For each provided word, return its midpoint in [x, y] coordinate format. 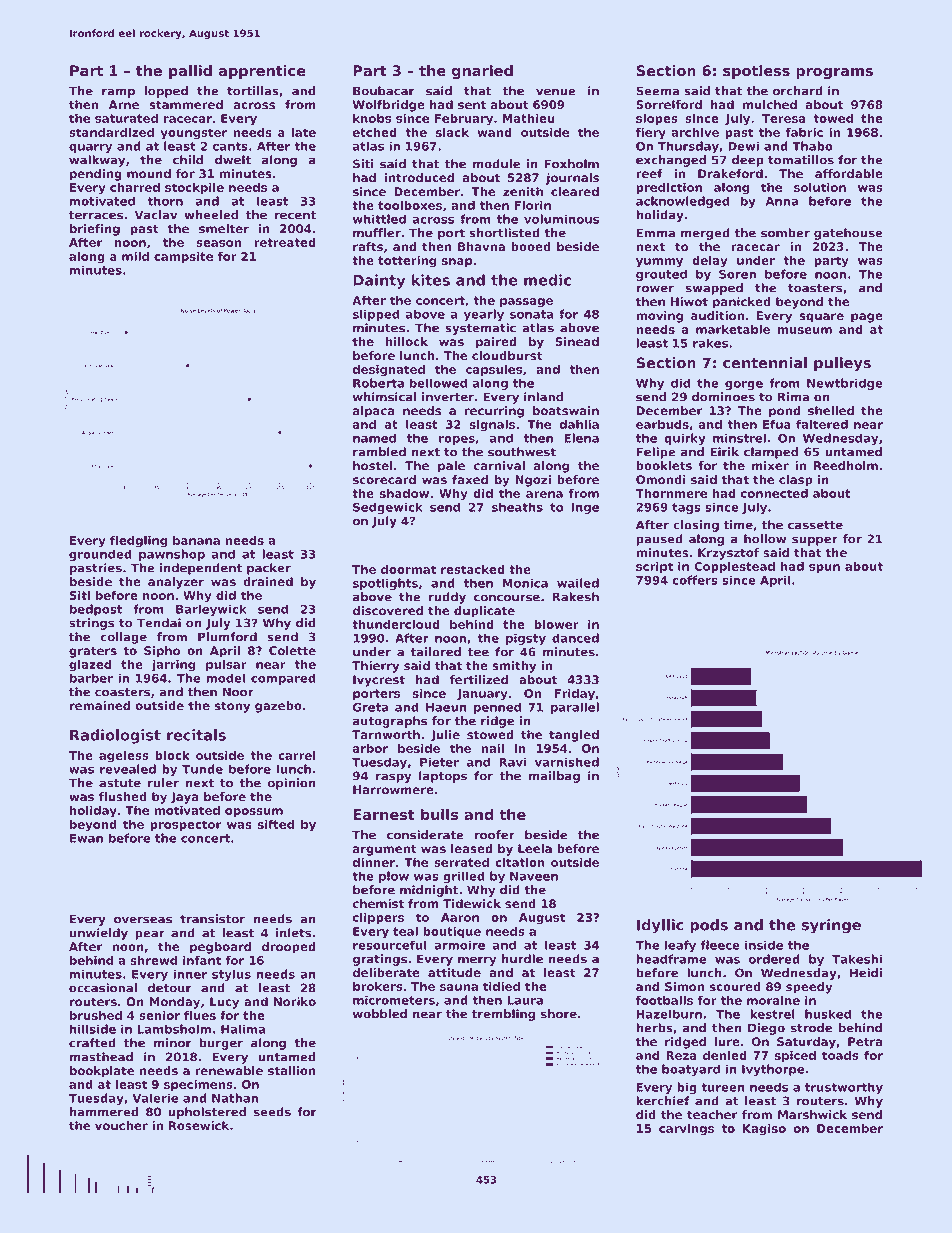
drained [268, 581]
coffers [695, 580]
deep [748, 161]
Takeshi [857, 959]
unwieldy [99, 934]
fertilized [479, 679]
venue [556, 92]
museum [805, 330]
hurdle [522, 959]
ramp [118, 93]
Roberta [378, 383]
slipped [376, 315]
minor [173, 1043]
